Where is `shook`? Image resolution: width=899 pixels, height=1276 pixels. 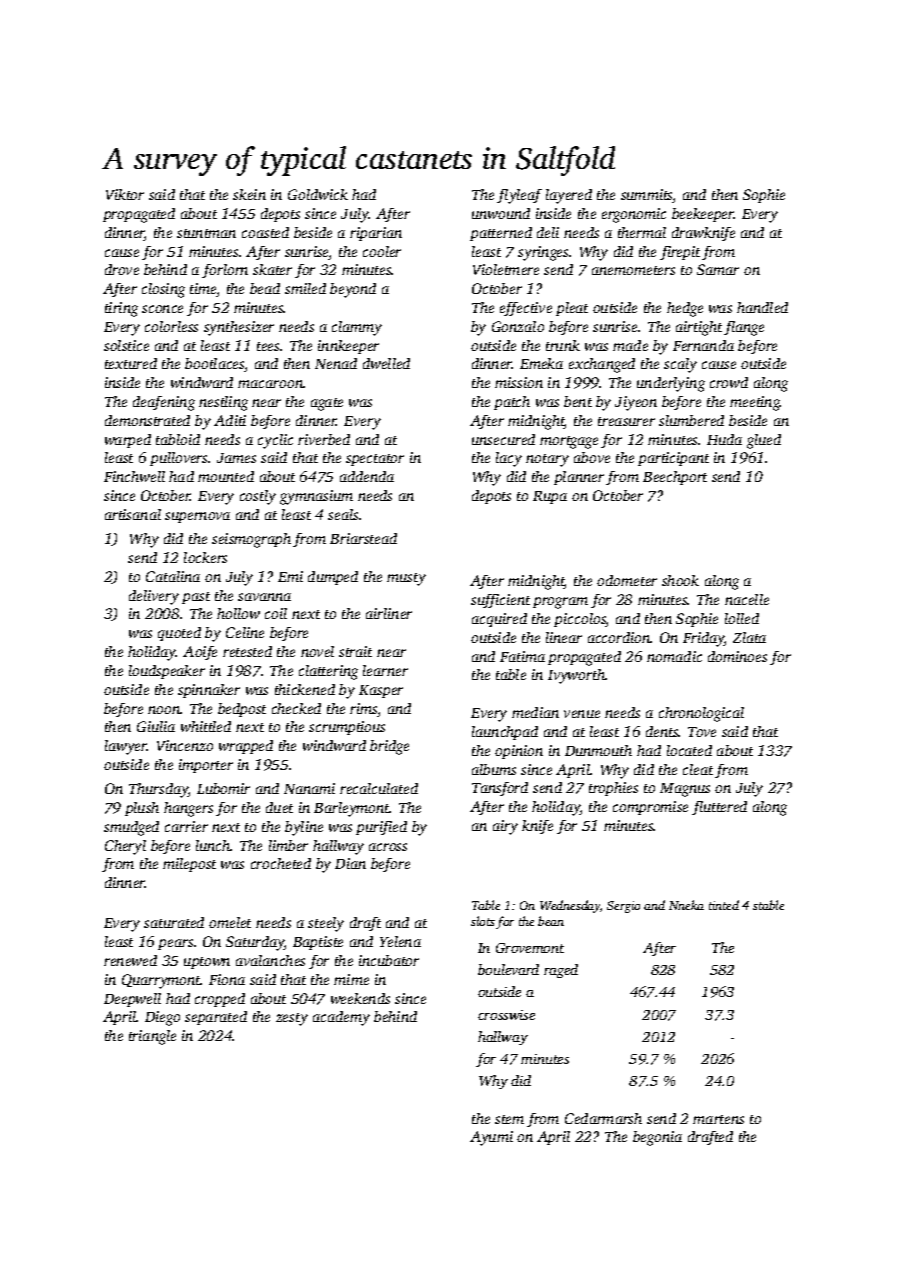 shook is located at coordinates (680, 580).
